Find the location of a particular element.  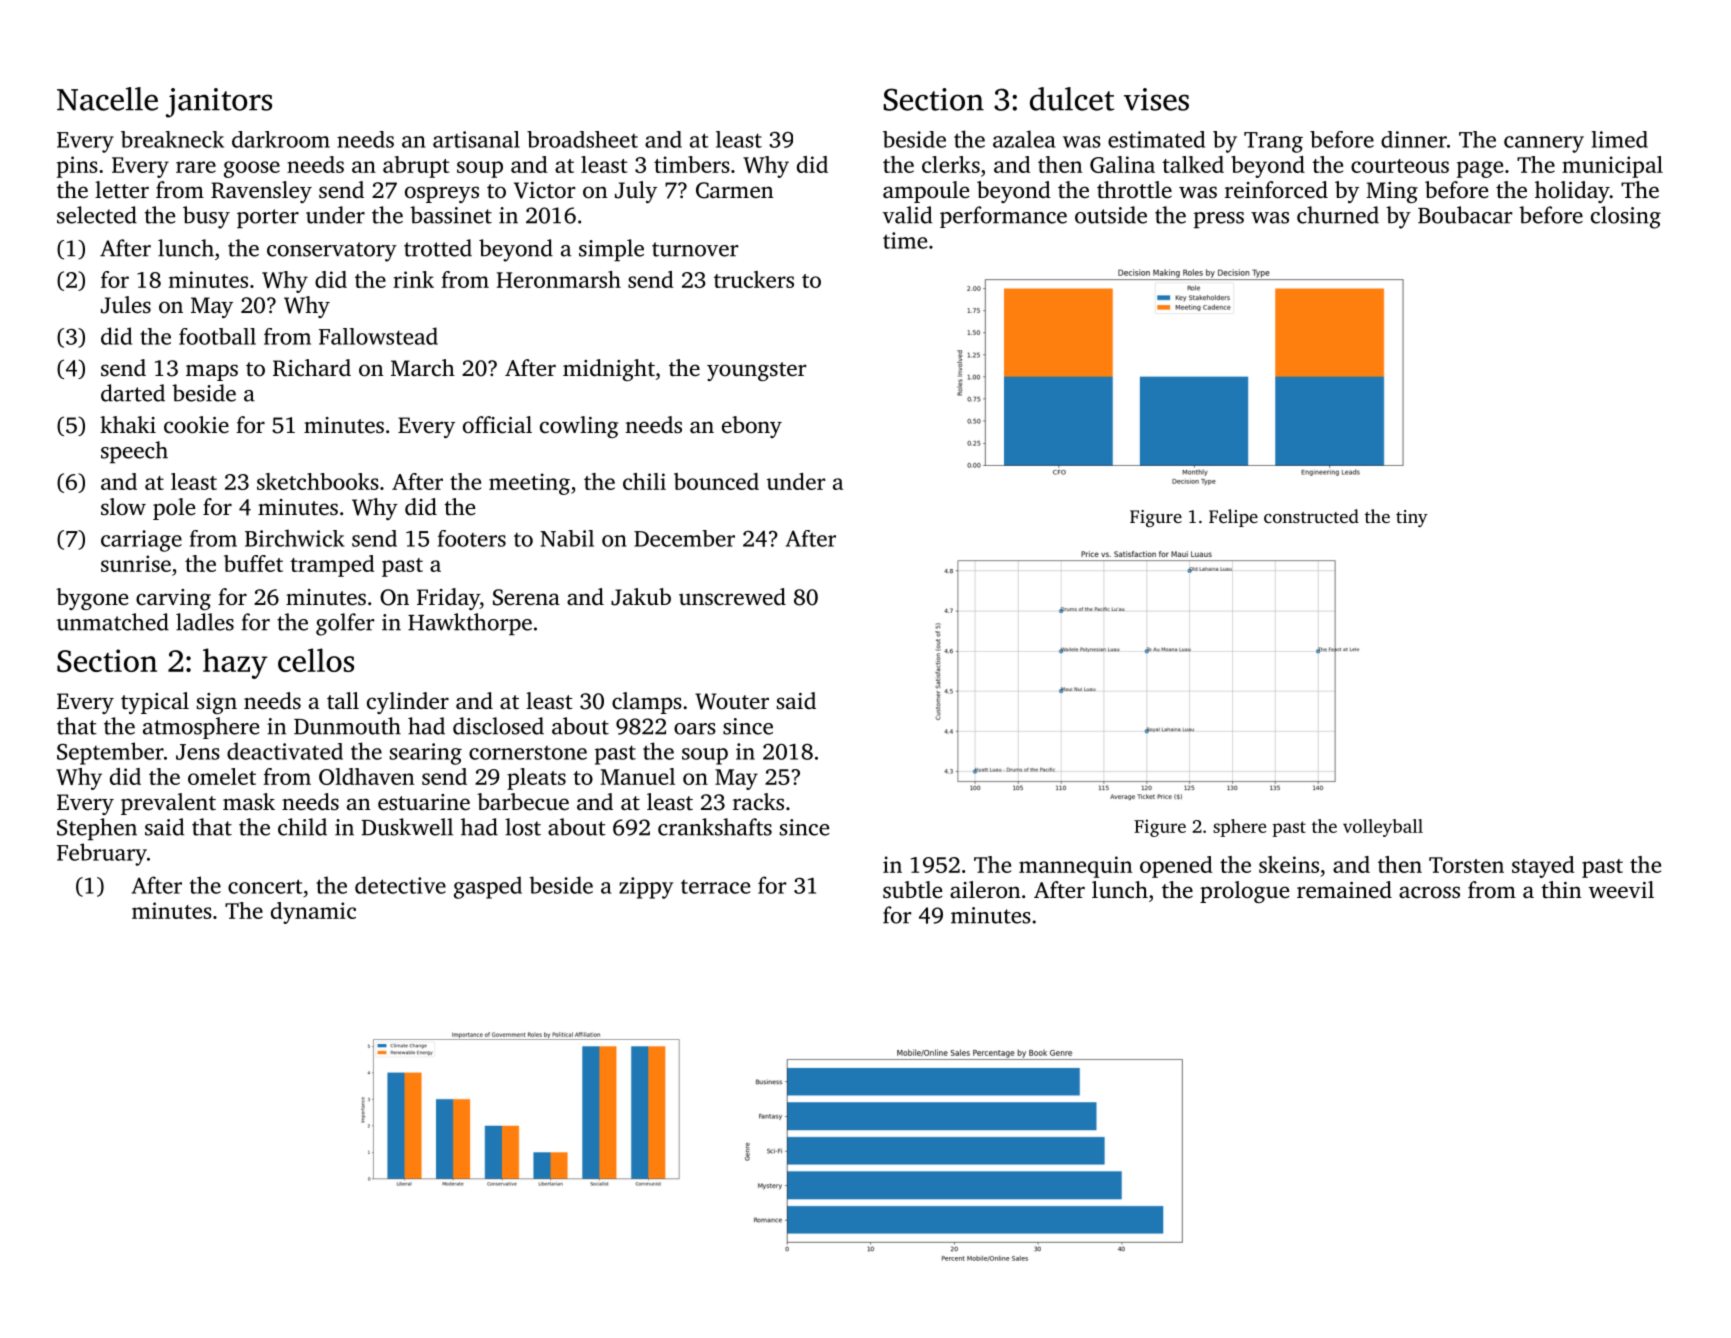

janitors is located at coordinates (219, 103).
